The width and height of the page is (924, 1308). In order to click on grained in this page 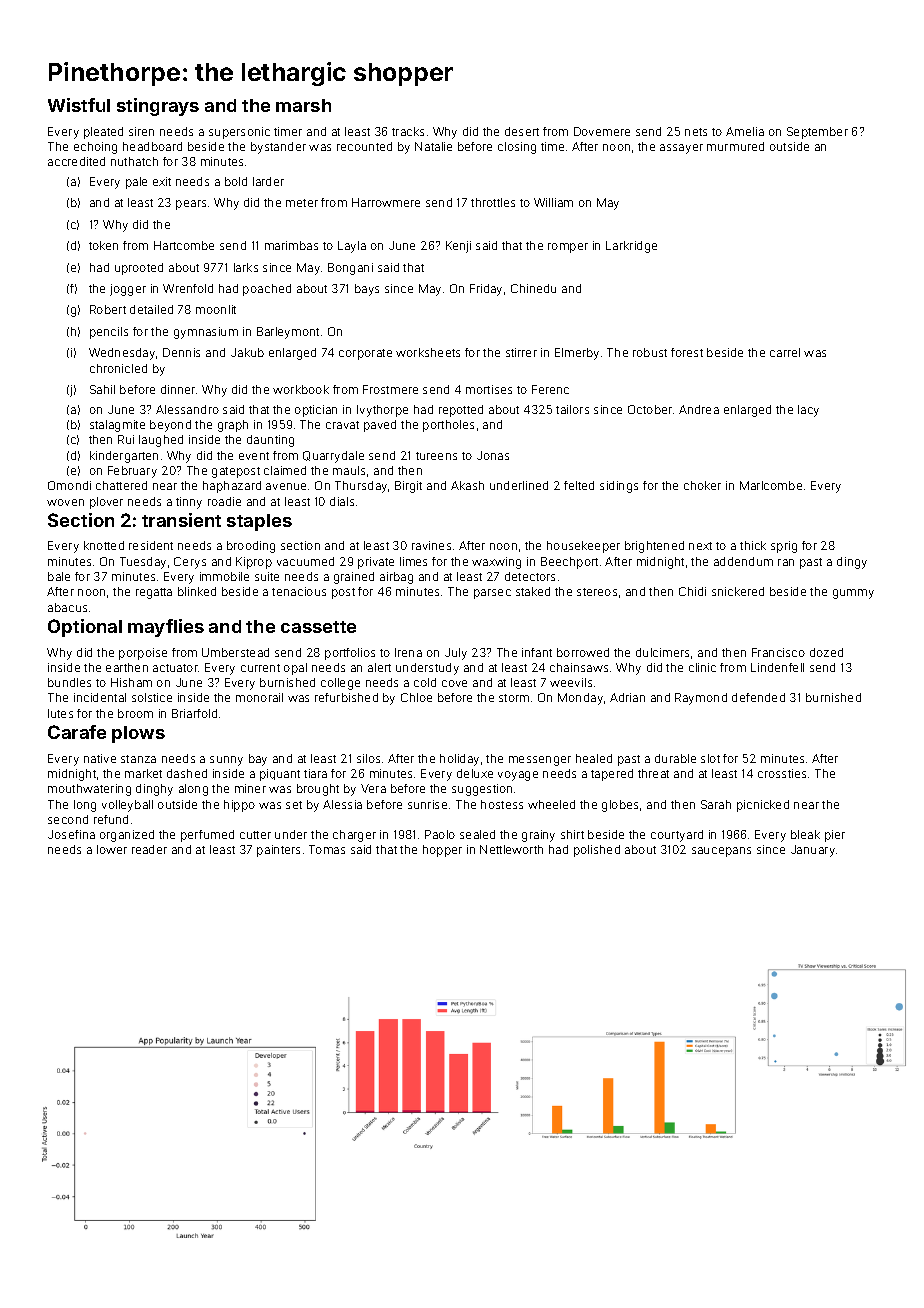, I will do `click(354, 578)`.
